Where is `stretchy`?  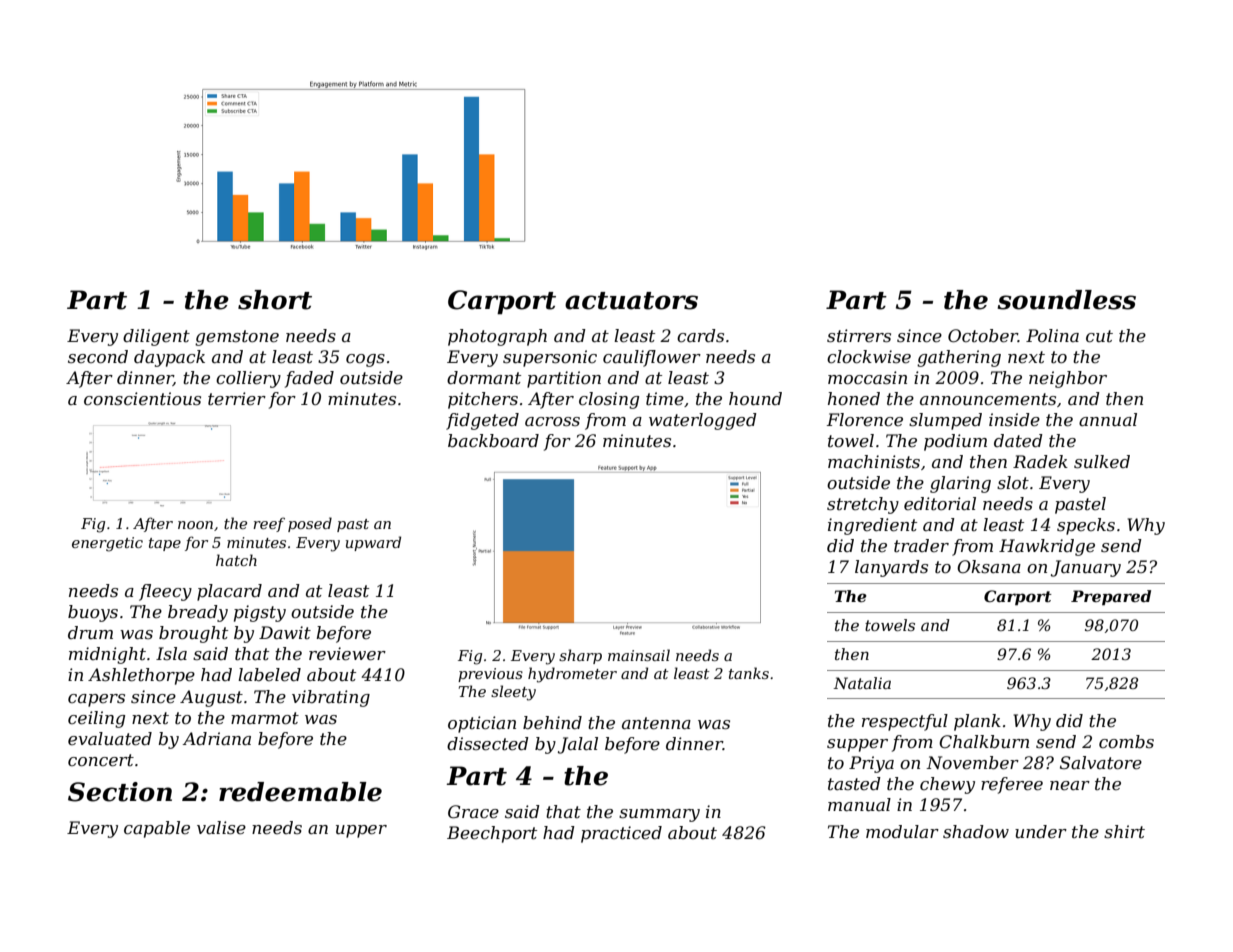 stretchy is located at coordinates (863, 505).
